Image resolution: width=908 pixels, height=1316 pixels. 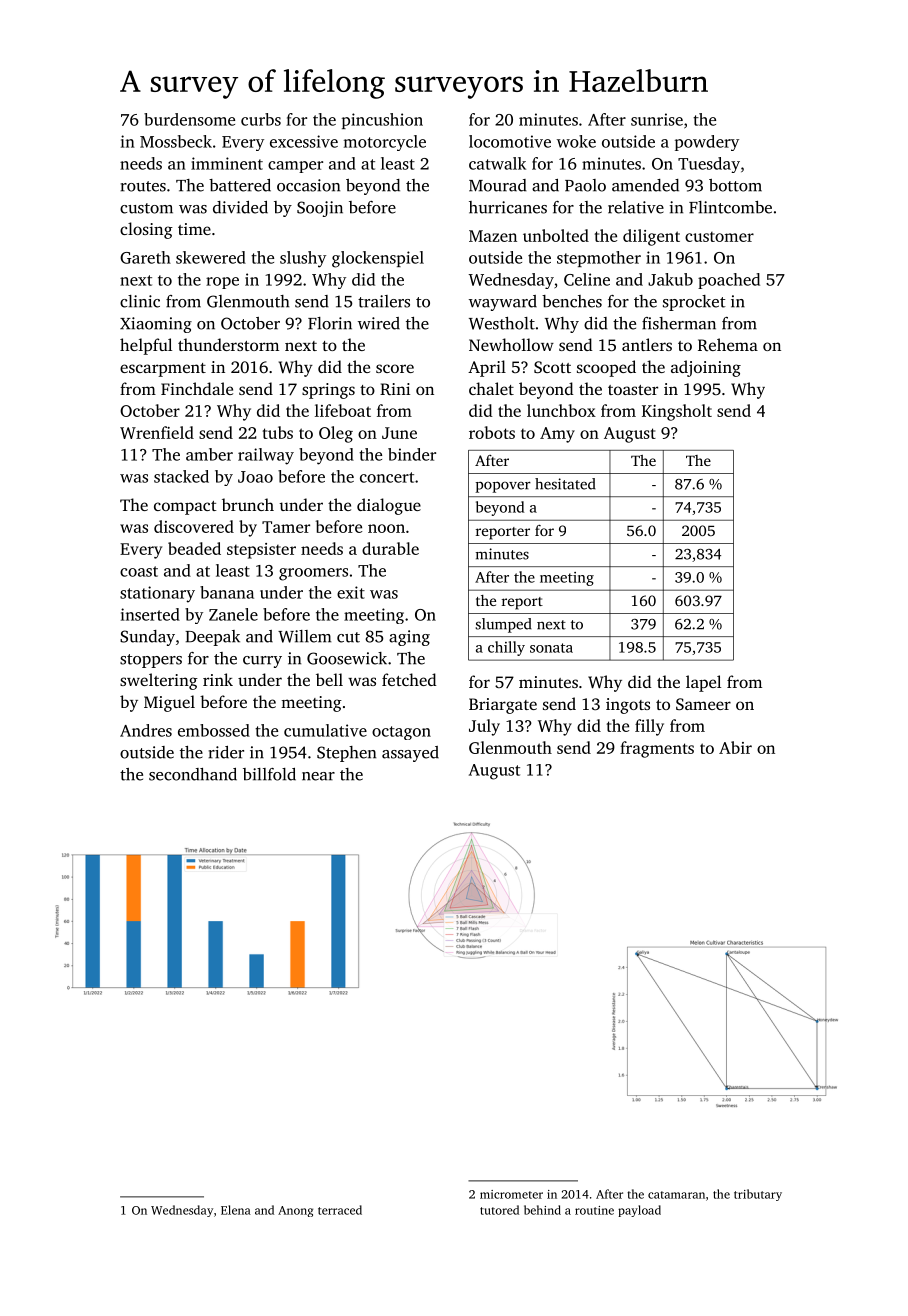 I want to click on fetched, so click(x=409, y=679).
